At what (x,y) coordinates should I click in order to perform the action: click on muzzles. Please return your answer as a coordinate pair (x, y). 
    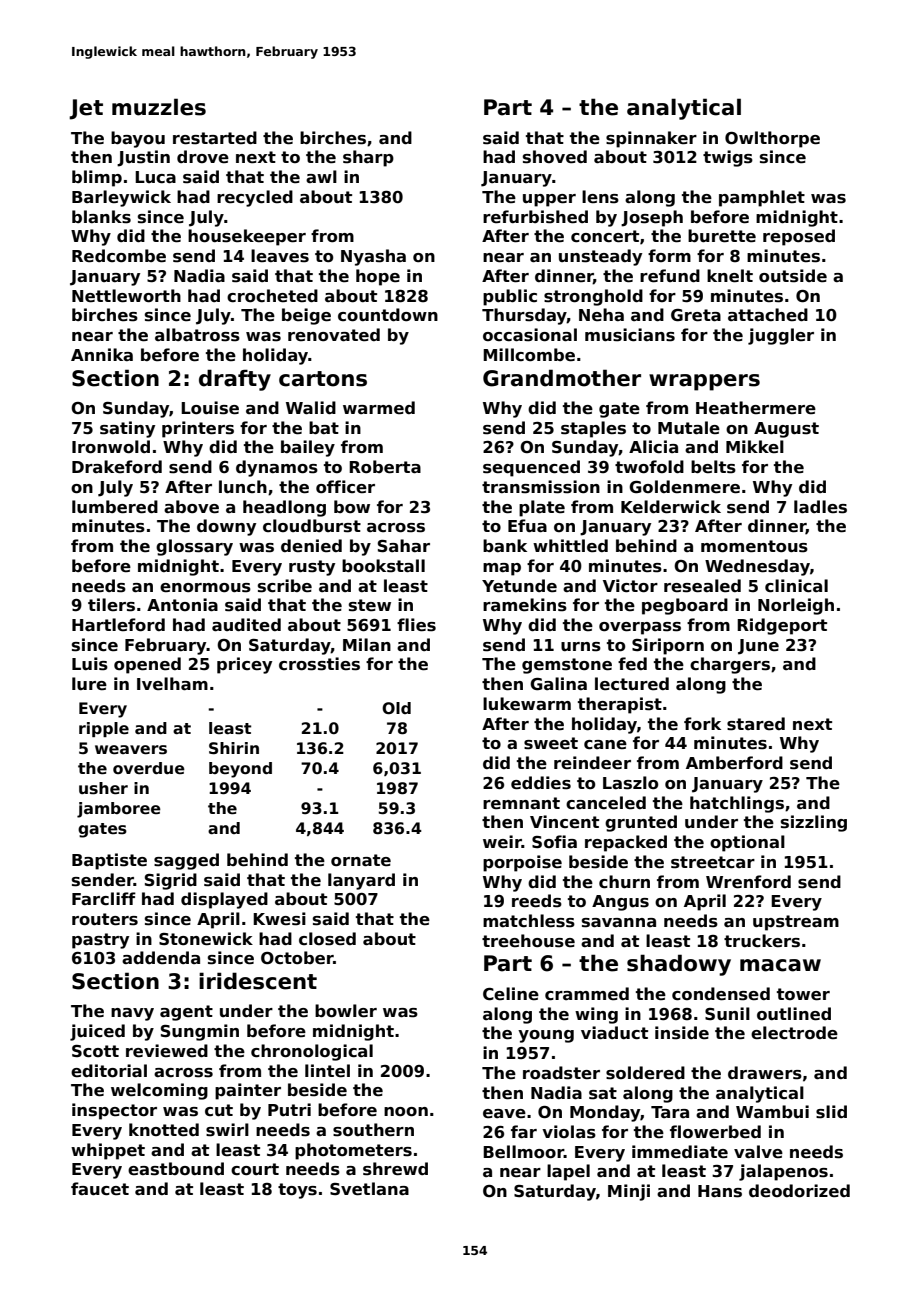
    Looking at the image, I should click on (159, 107).
